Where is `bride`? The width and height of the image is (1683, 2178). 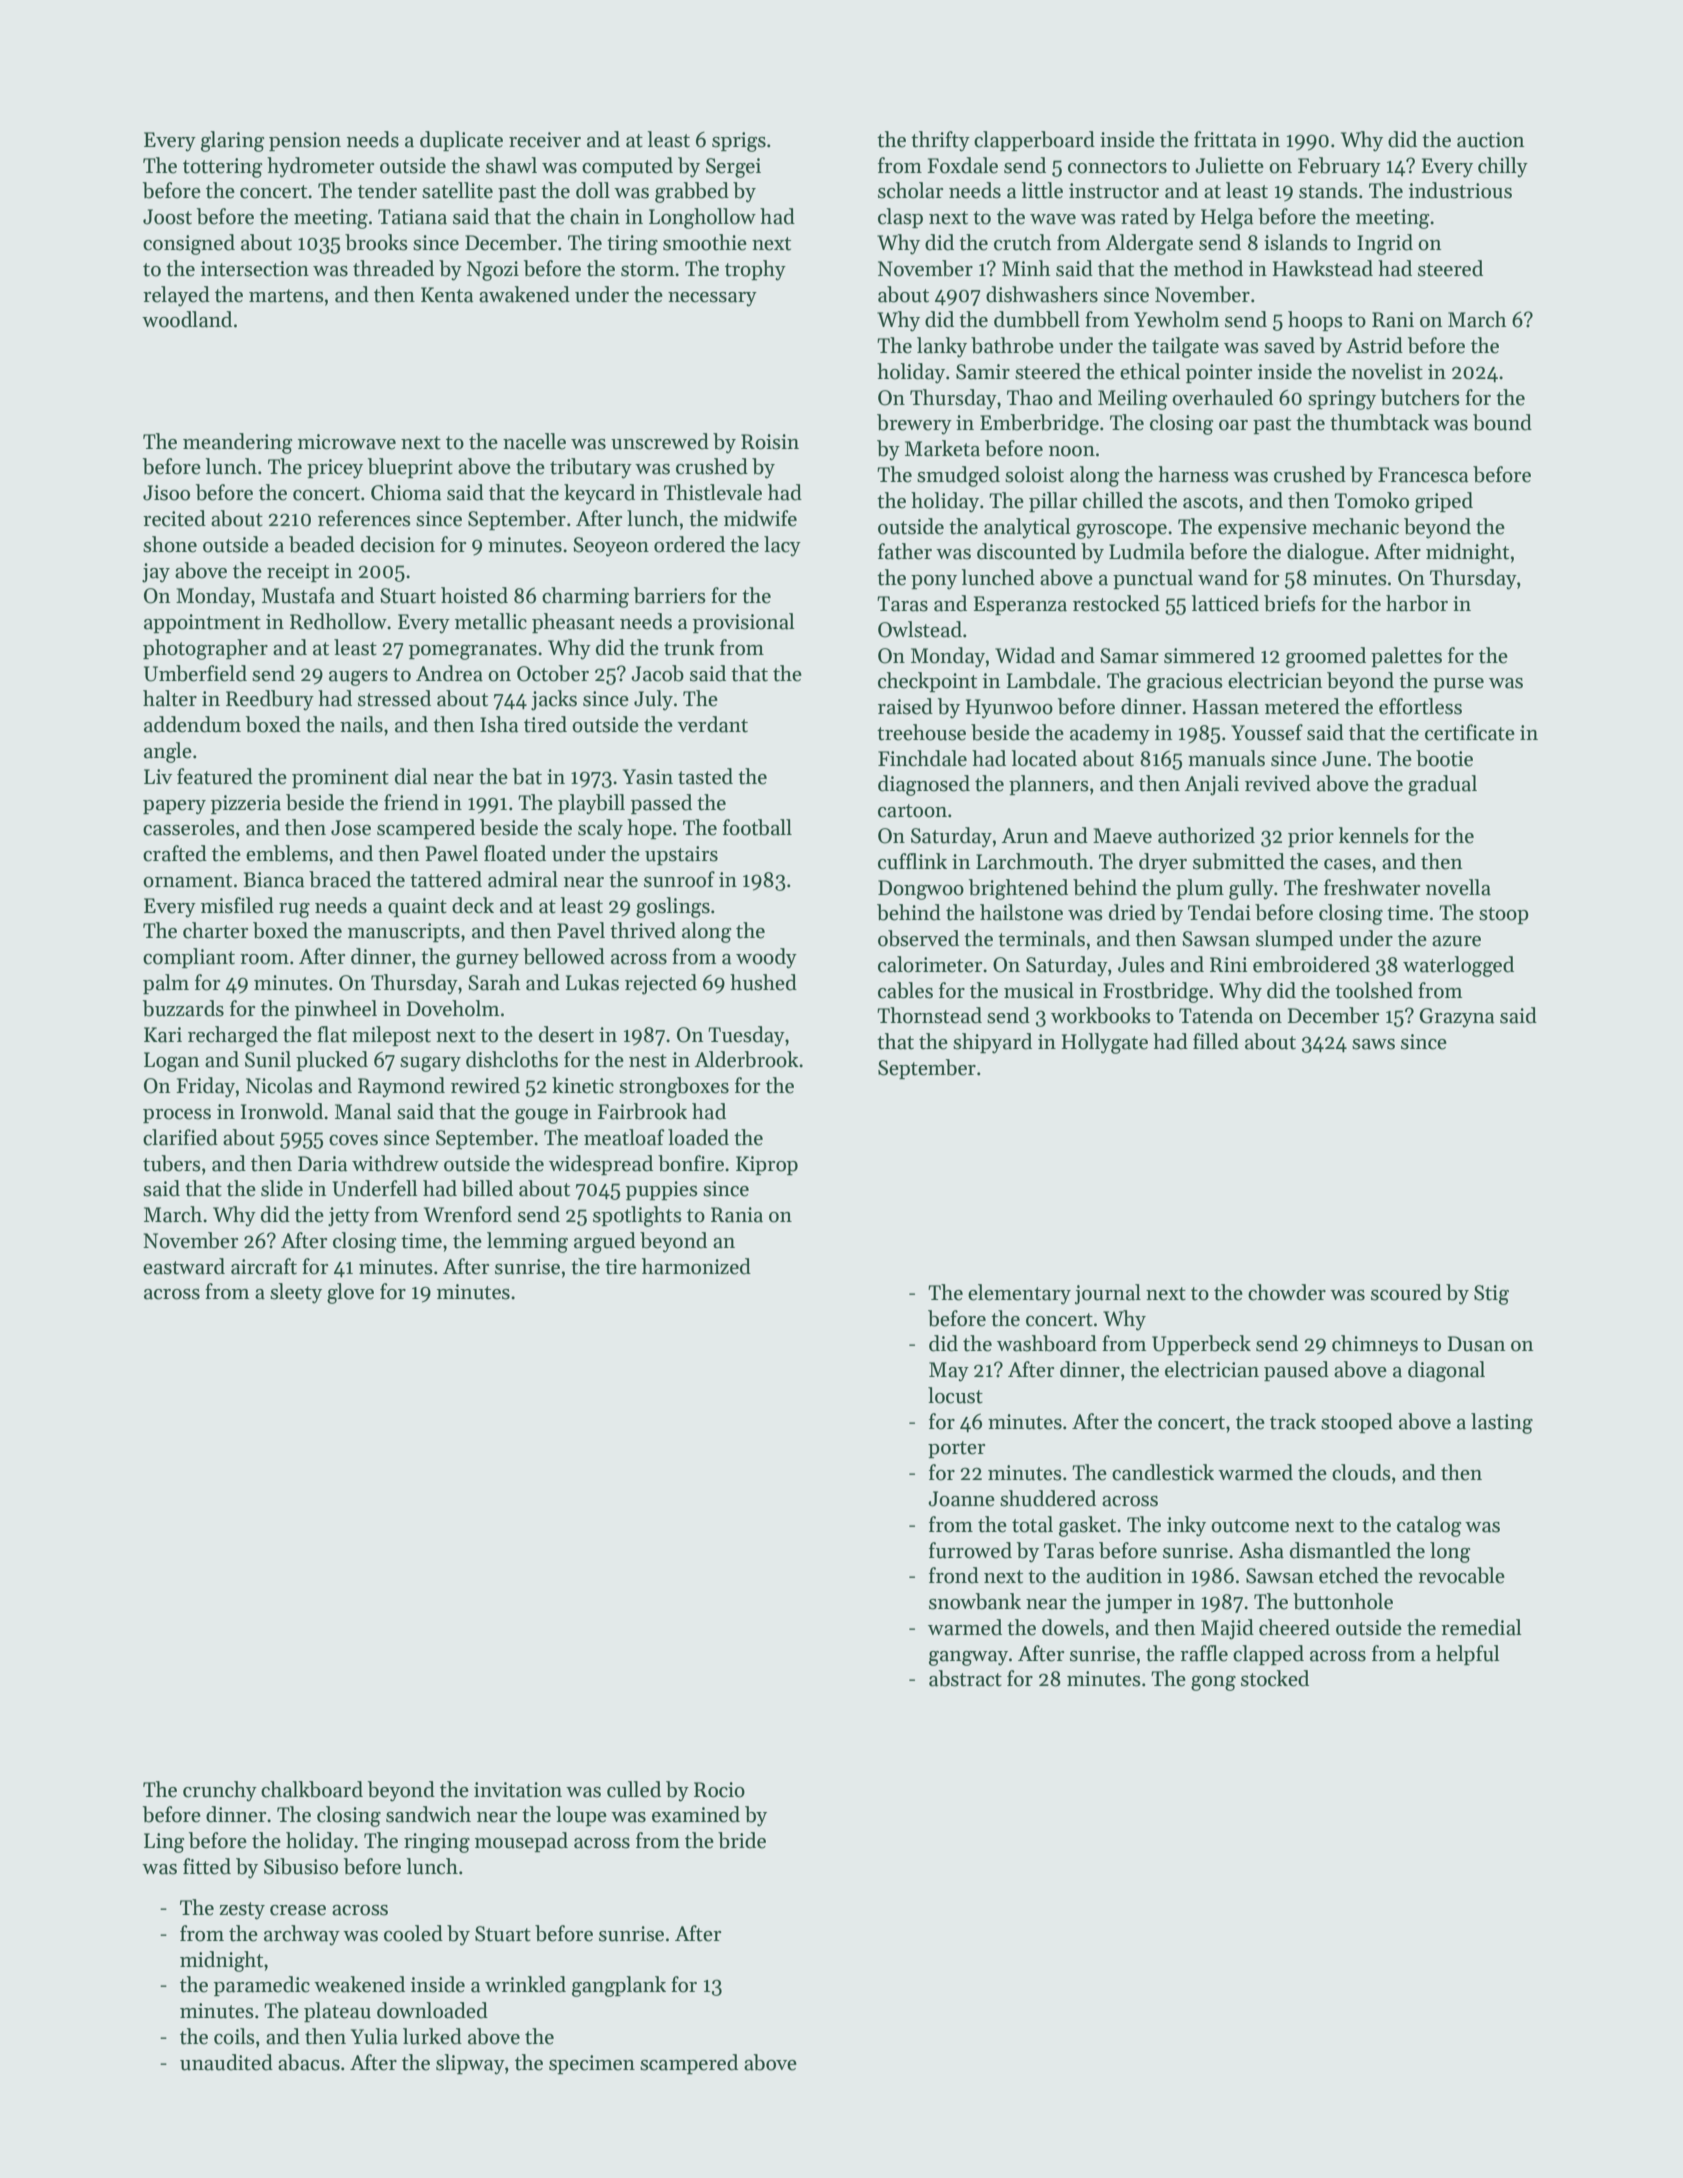 bride is located at coordinates (742, 1840).
